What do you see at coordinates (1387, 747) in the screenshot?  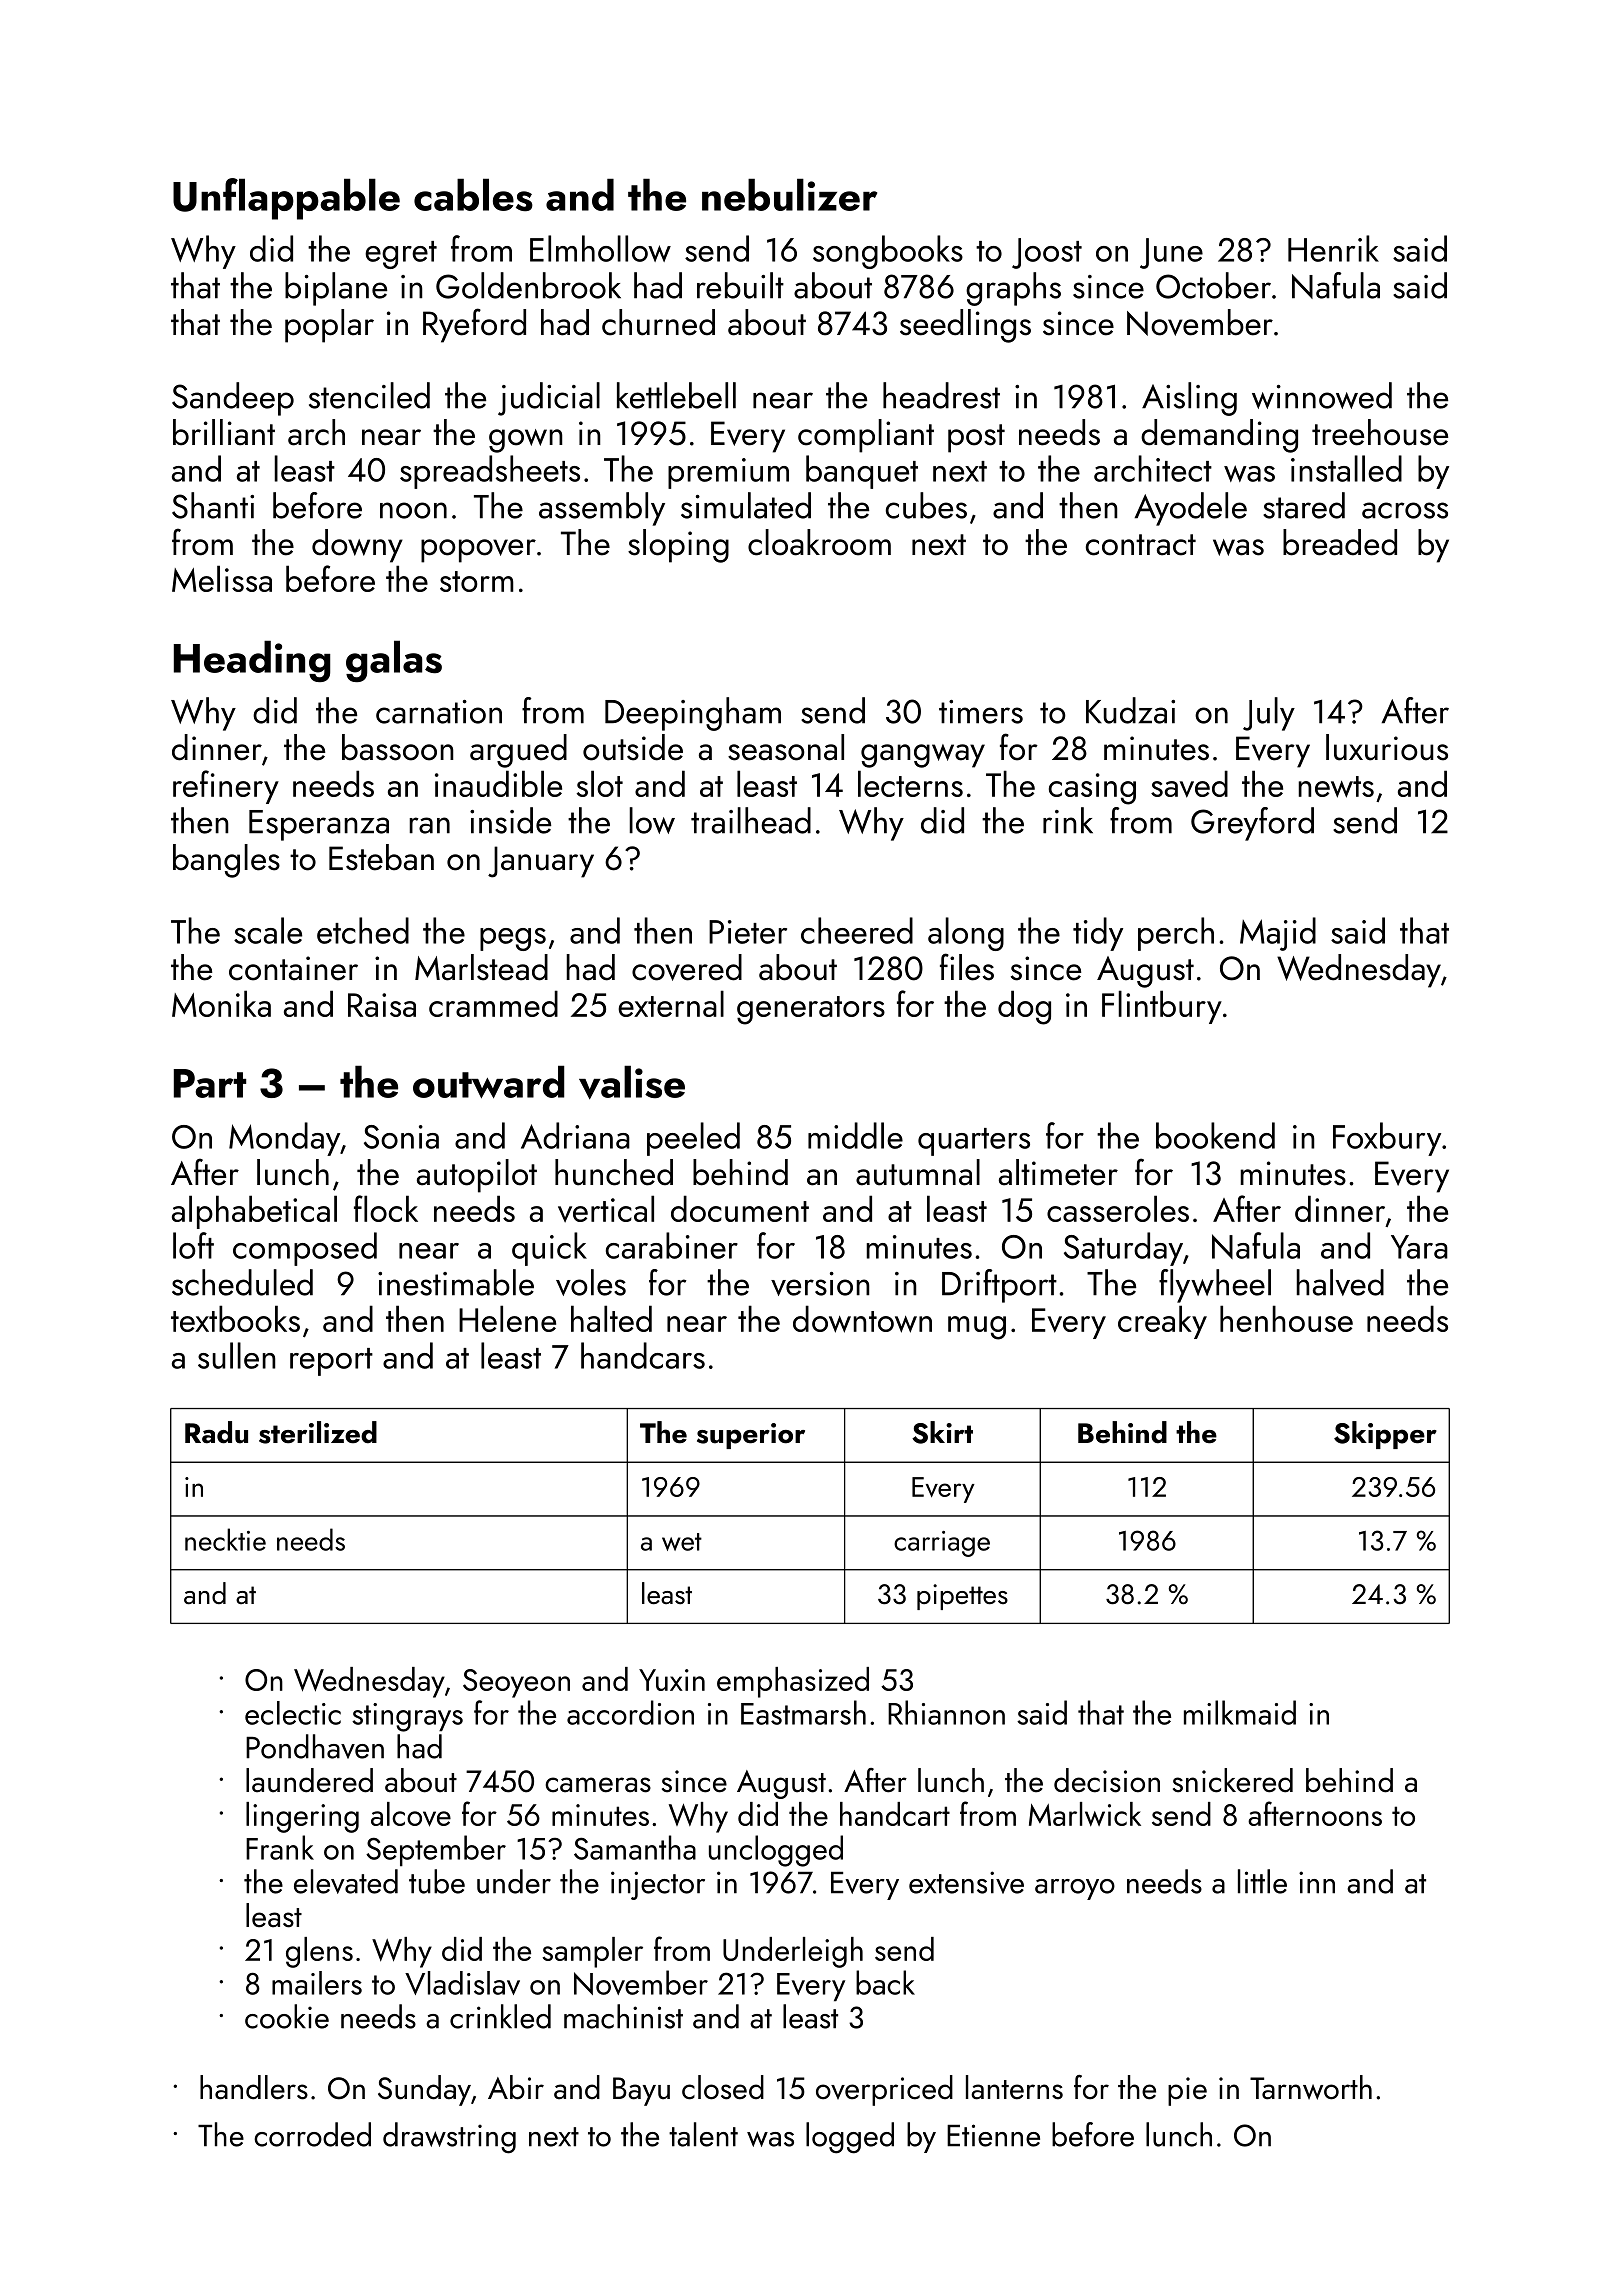 I see `luxurious` at bounding box center [1387, 747].
